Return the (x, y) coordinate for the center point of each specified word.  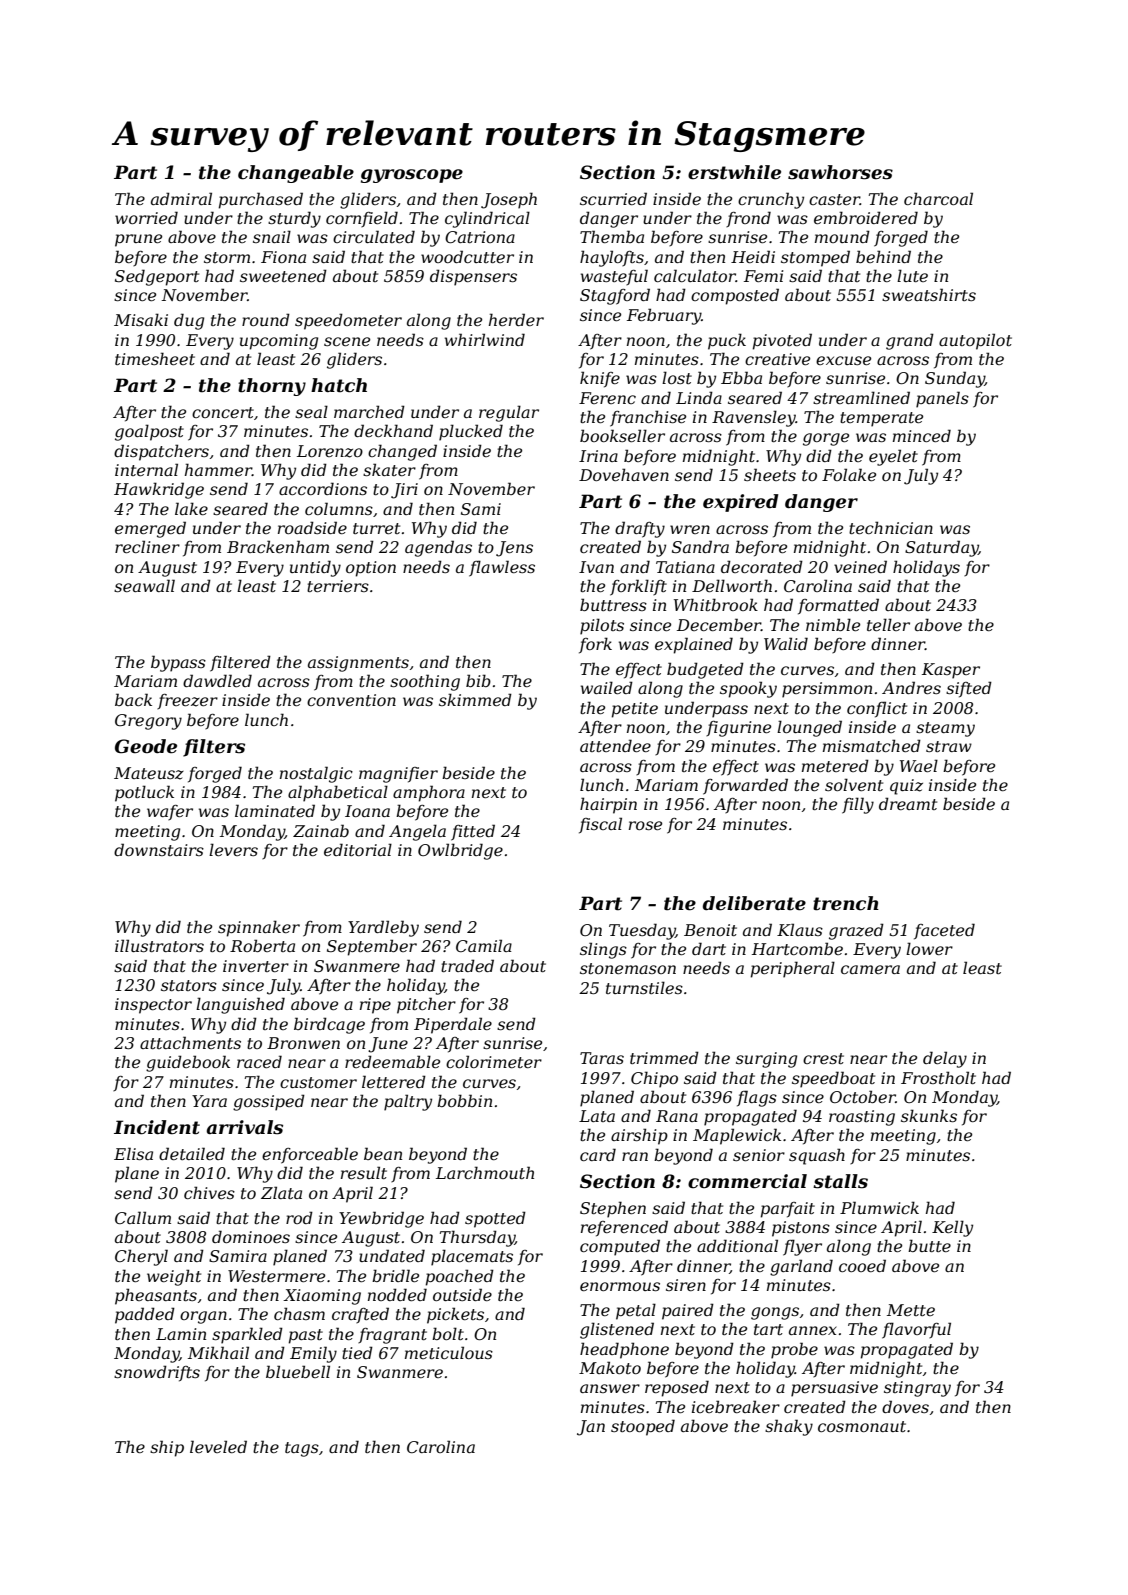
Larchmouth (485, 1172)
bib (478, 680)
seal (311, 411)
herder (516, 319)
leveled (218, 1446)
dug (189, 321)
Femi (763, 276)
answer (610, 1388)
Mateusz (149, 773)
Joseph (509, 200)
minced (922, 435)
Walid (786, 643)
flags (757, 1098)
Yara (209, 1101)
